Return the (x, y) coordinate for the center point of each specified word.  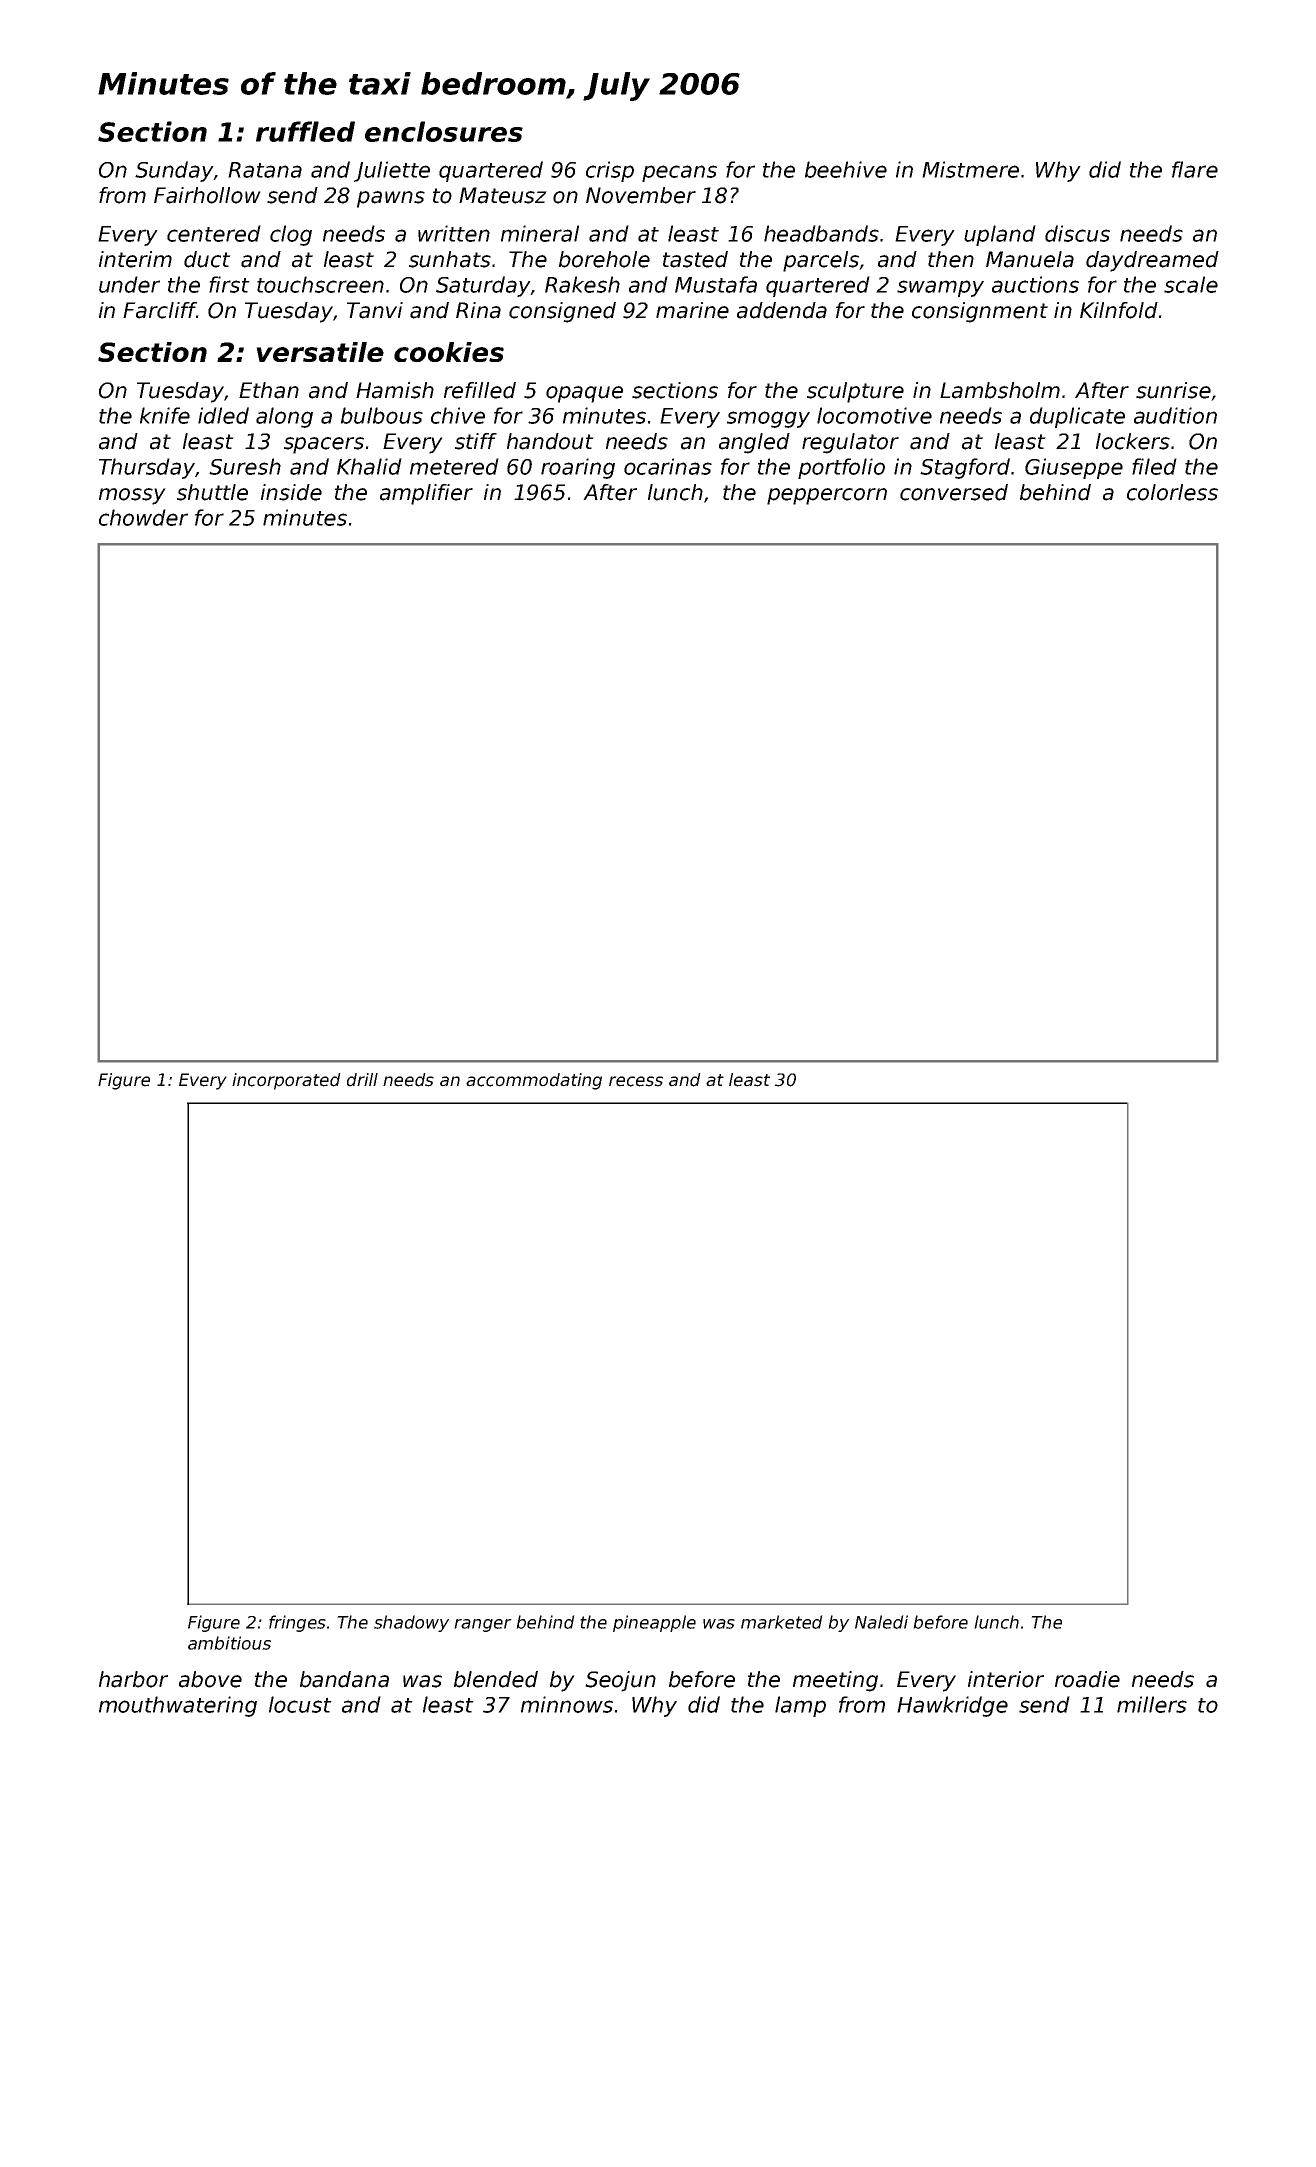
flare (1195, 169)
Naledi (881, 1622)
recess (636, 1081)
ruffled (305, 131)
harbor (133, 1679)
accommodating (534, 1081)
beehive (846, 169)
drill (362, 1080)
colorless (1172, 492)
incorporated (286, 1081)
